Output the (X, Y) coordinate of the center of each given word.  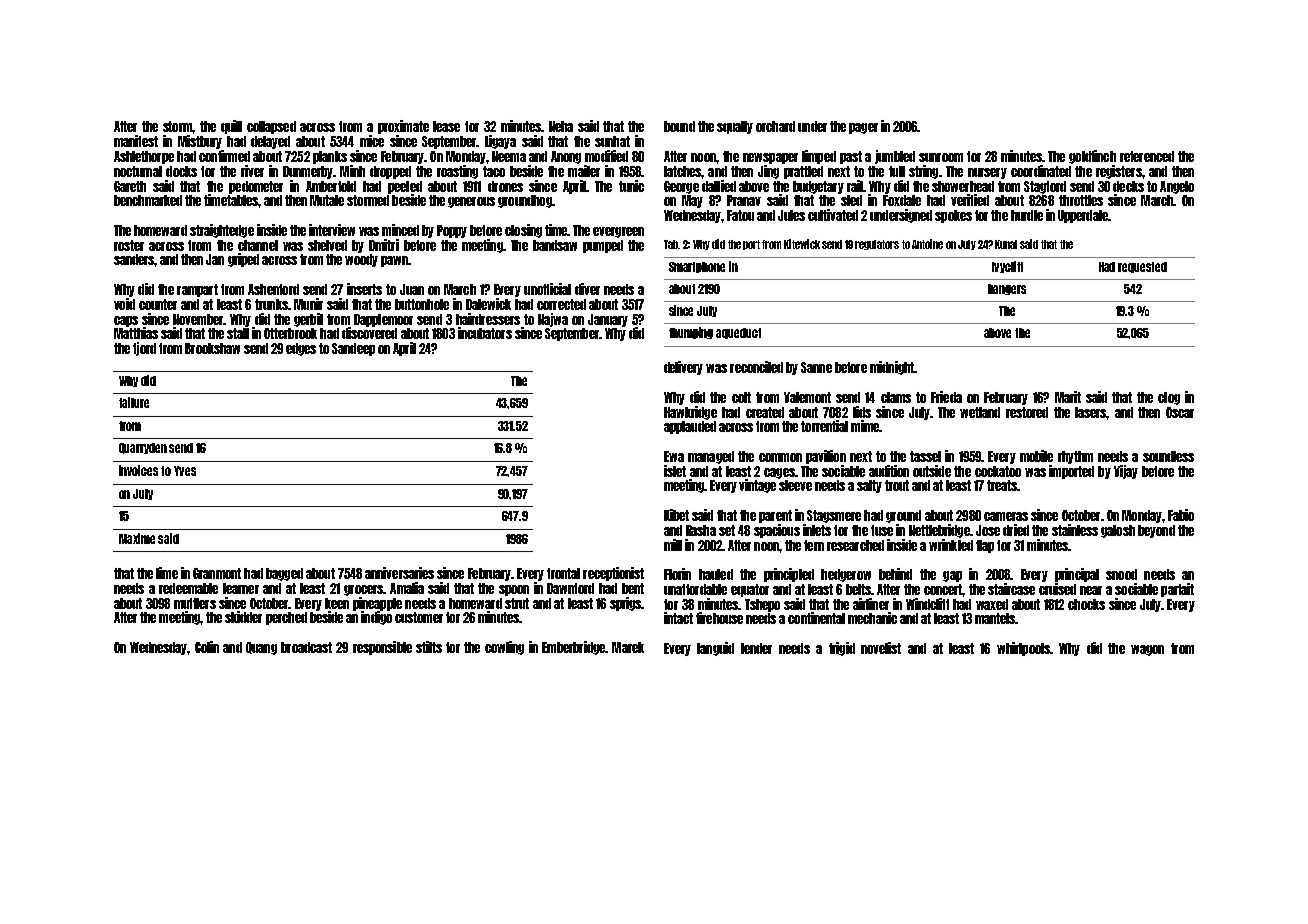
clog (1169, 398)
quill (231, 127)
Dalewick (488, 304)
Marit (1068, 397)
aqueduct (738, 333)
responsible (382, 648)
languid (715, 649)
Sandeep (353, 349)
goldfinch (1092, 157)
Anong (566, 157)
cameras (1006, 516)
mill (673, 545)
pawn (394, 261)
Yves (185, 471)
